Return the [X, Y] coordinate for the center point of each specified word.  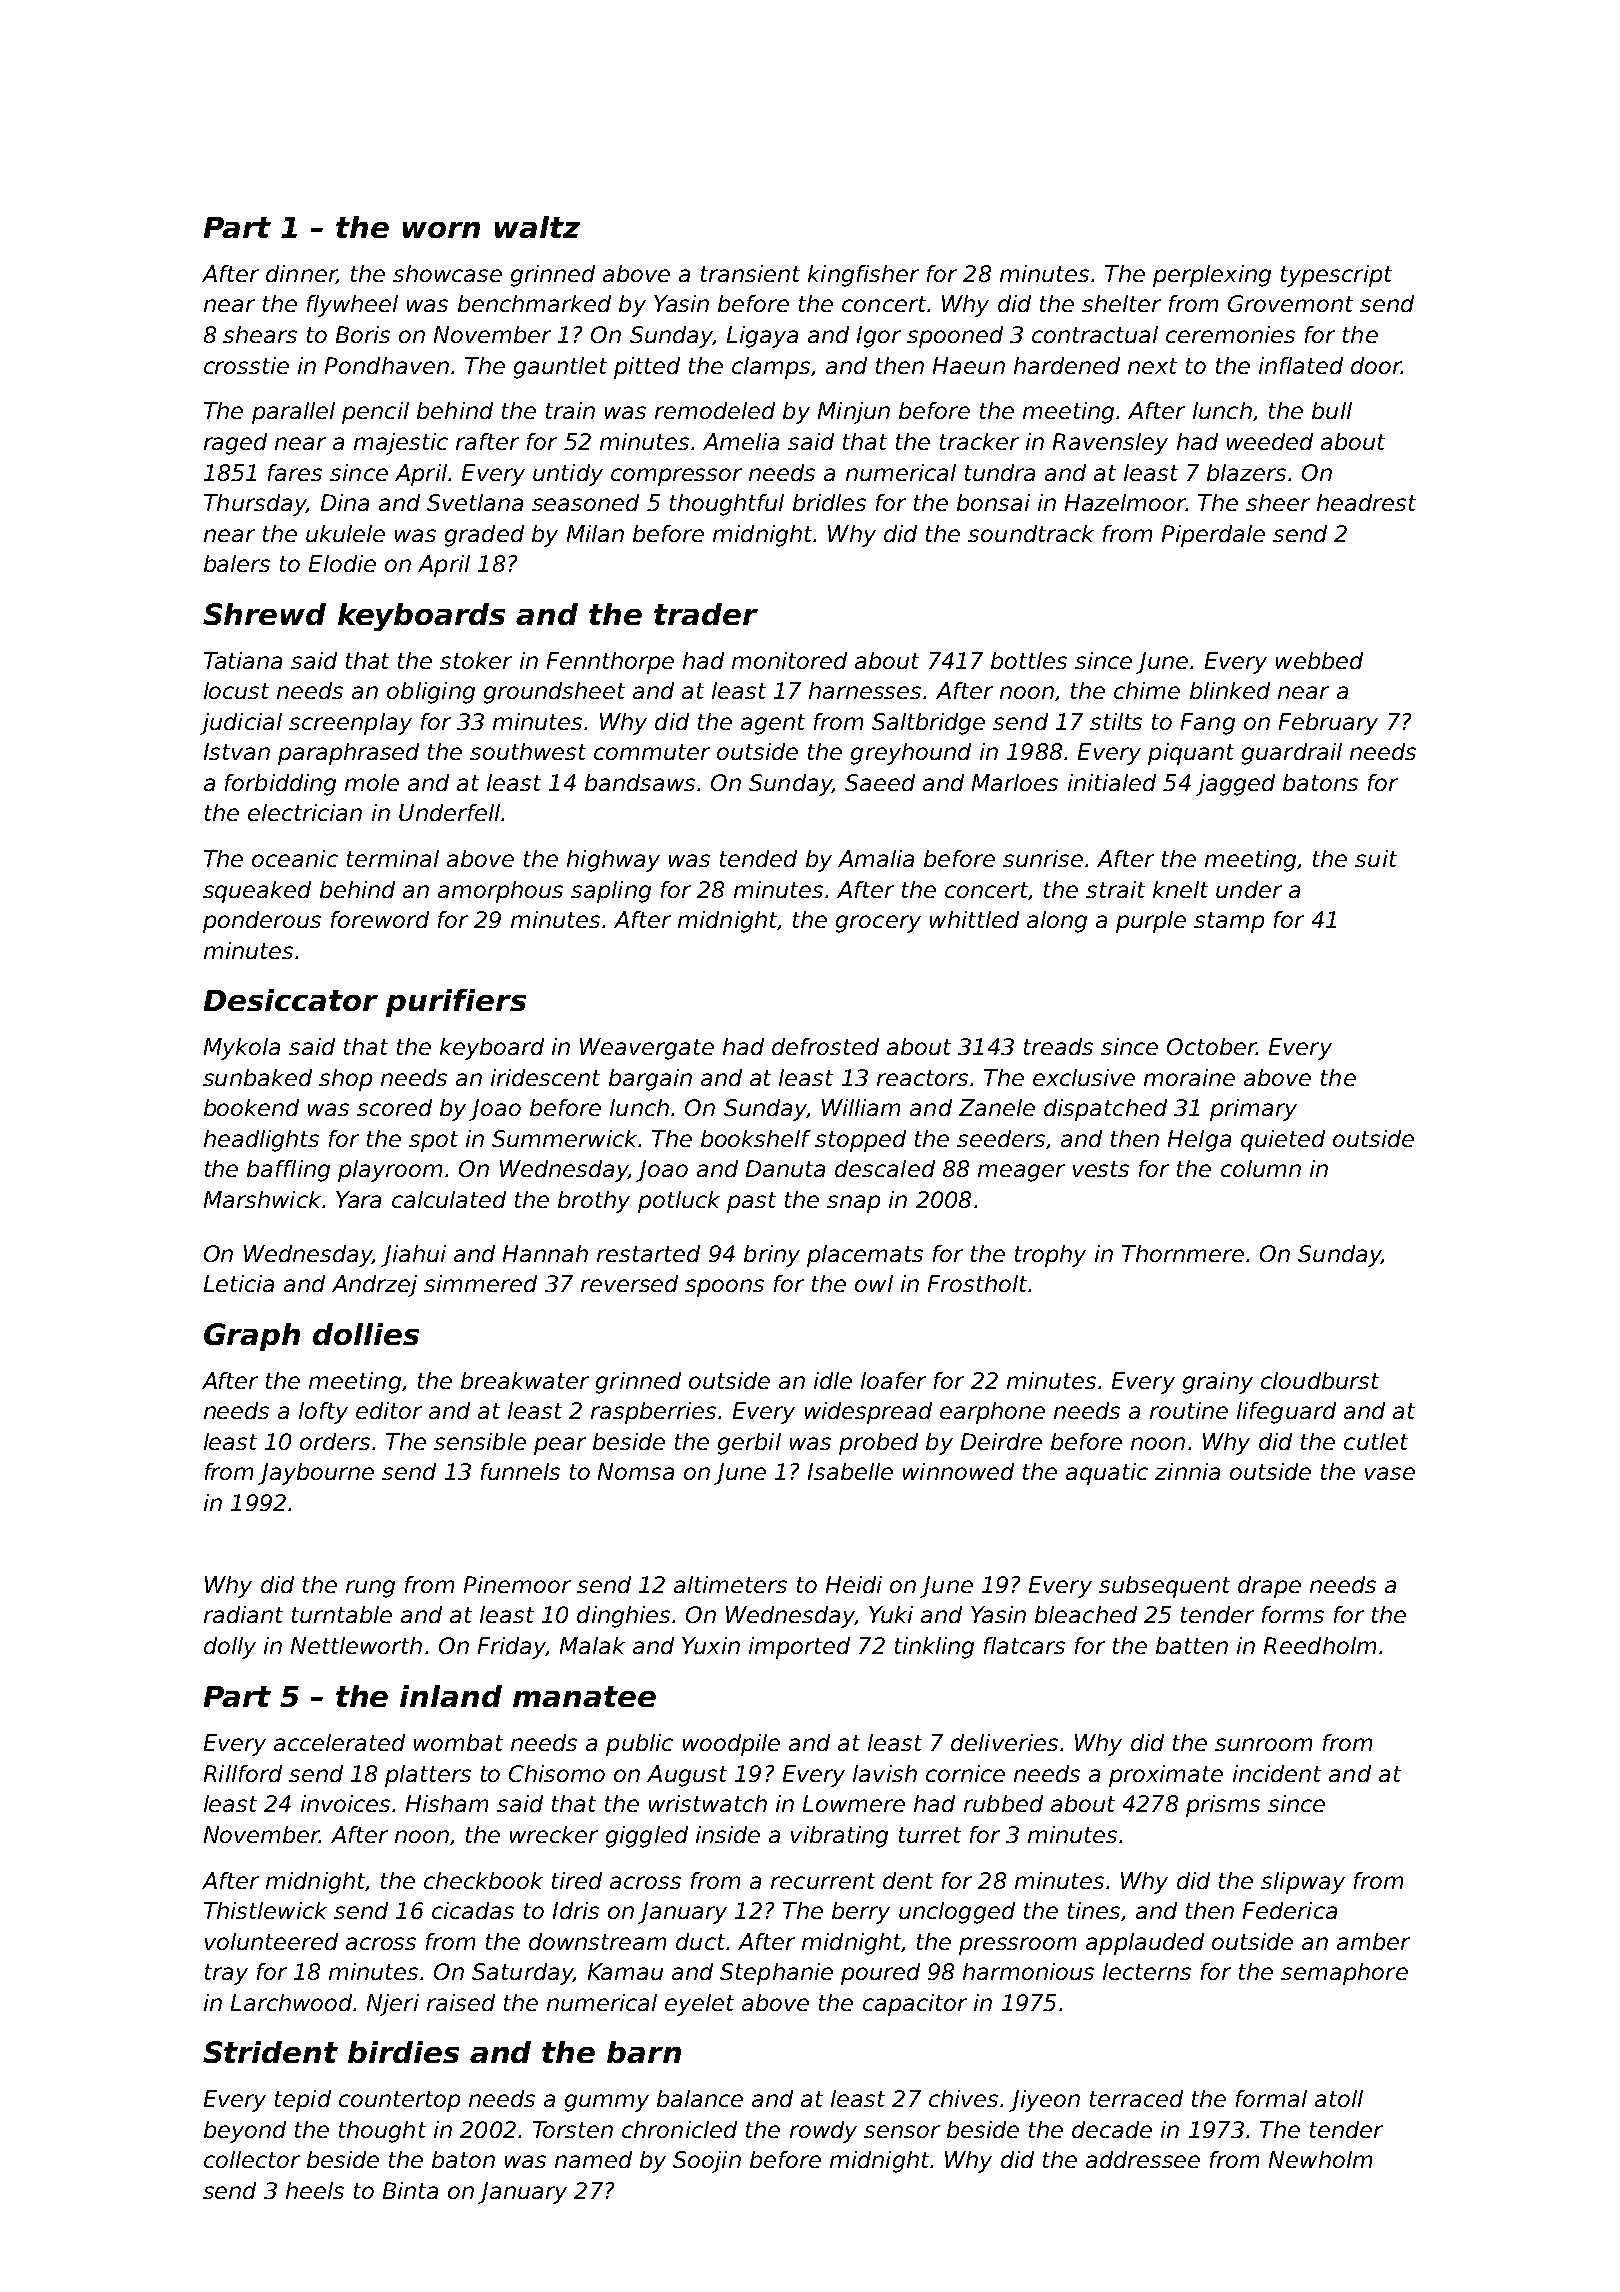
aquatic [1107, 1474]
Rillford [243, 1773]
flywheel [352, 306]
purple [1151, 922]
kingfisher [863, 276]
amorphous [500, 892]
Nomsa [636, 1471]
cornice [965, 1773]
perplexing [1212, 276]
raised [461, 2002]
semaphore [1344, 1974]
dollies [366, 1334]
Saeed [880, 782]
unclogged [957, 1913]
